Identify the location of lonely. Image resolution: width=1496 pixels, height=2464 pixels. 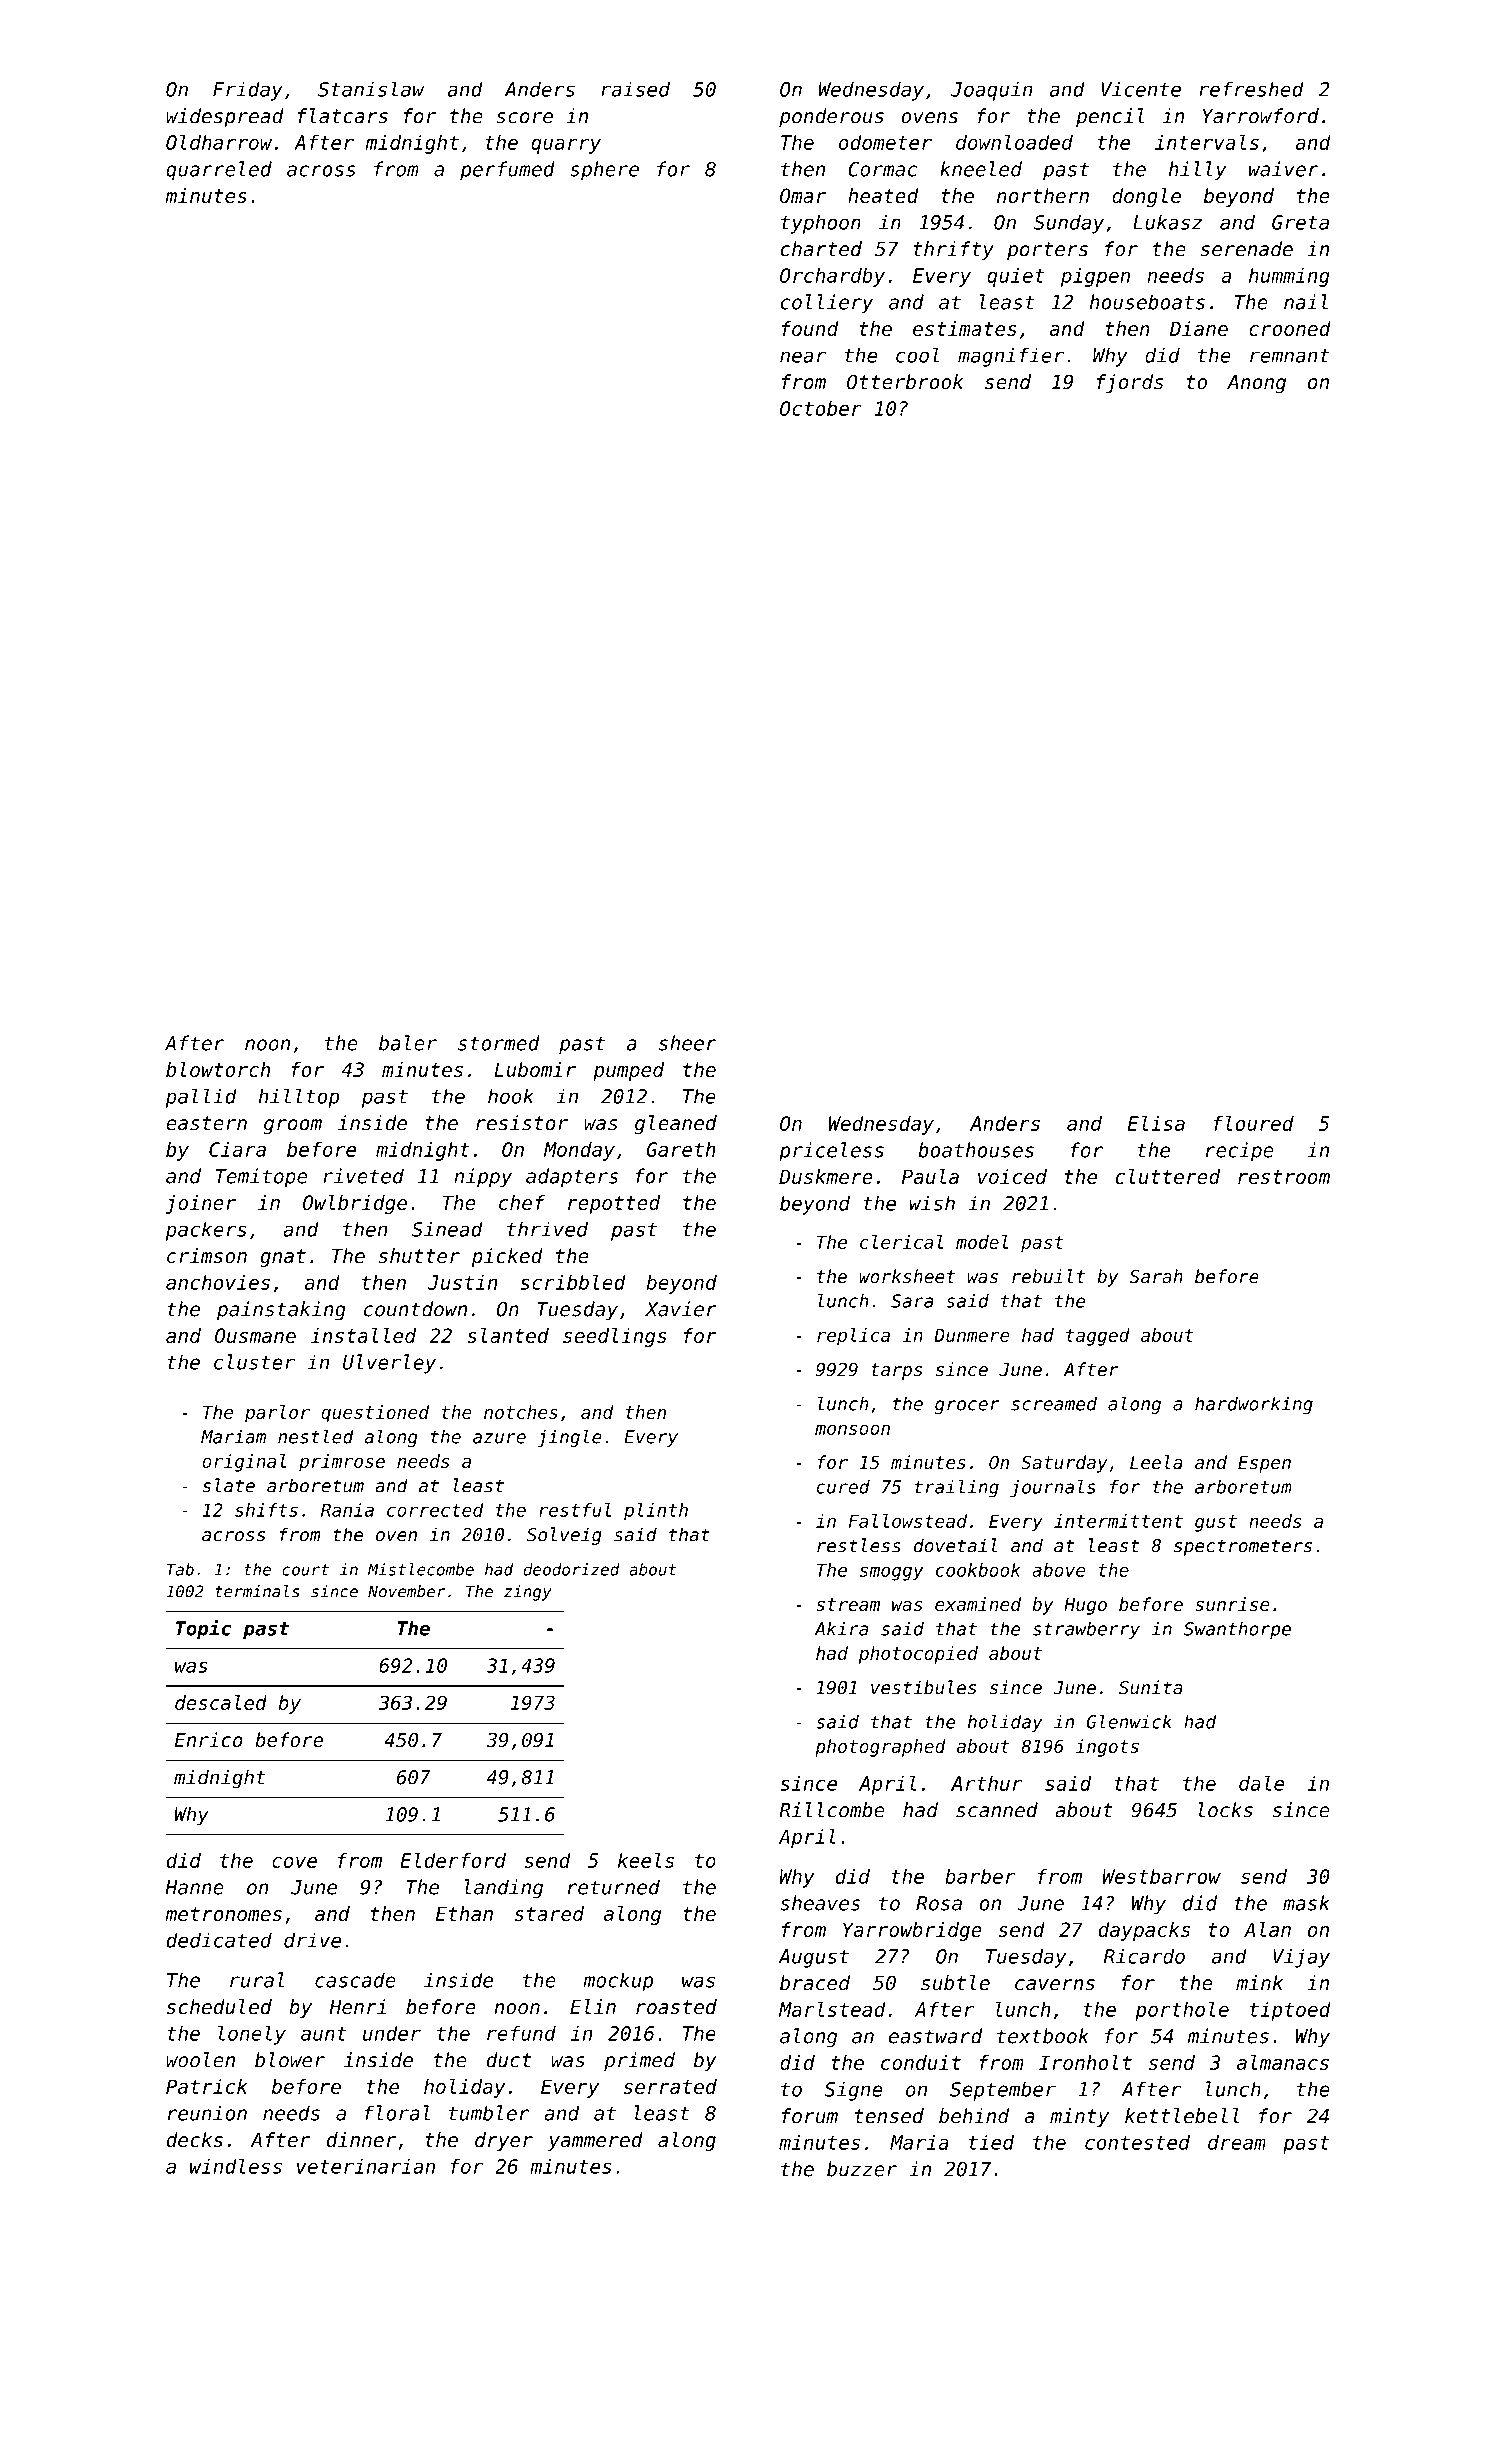
(252, 2035).
